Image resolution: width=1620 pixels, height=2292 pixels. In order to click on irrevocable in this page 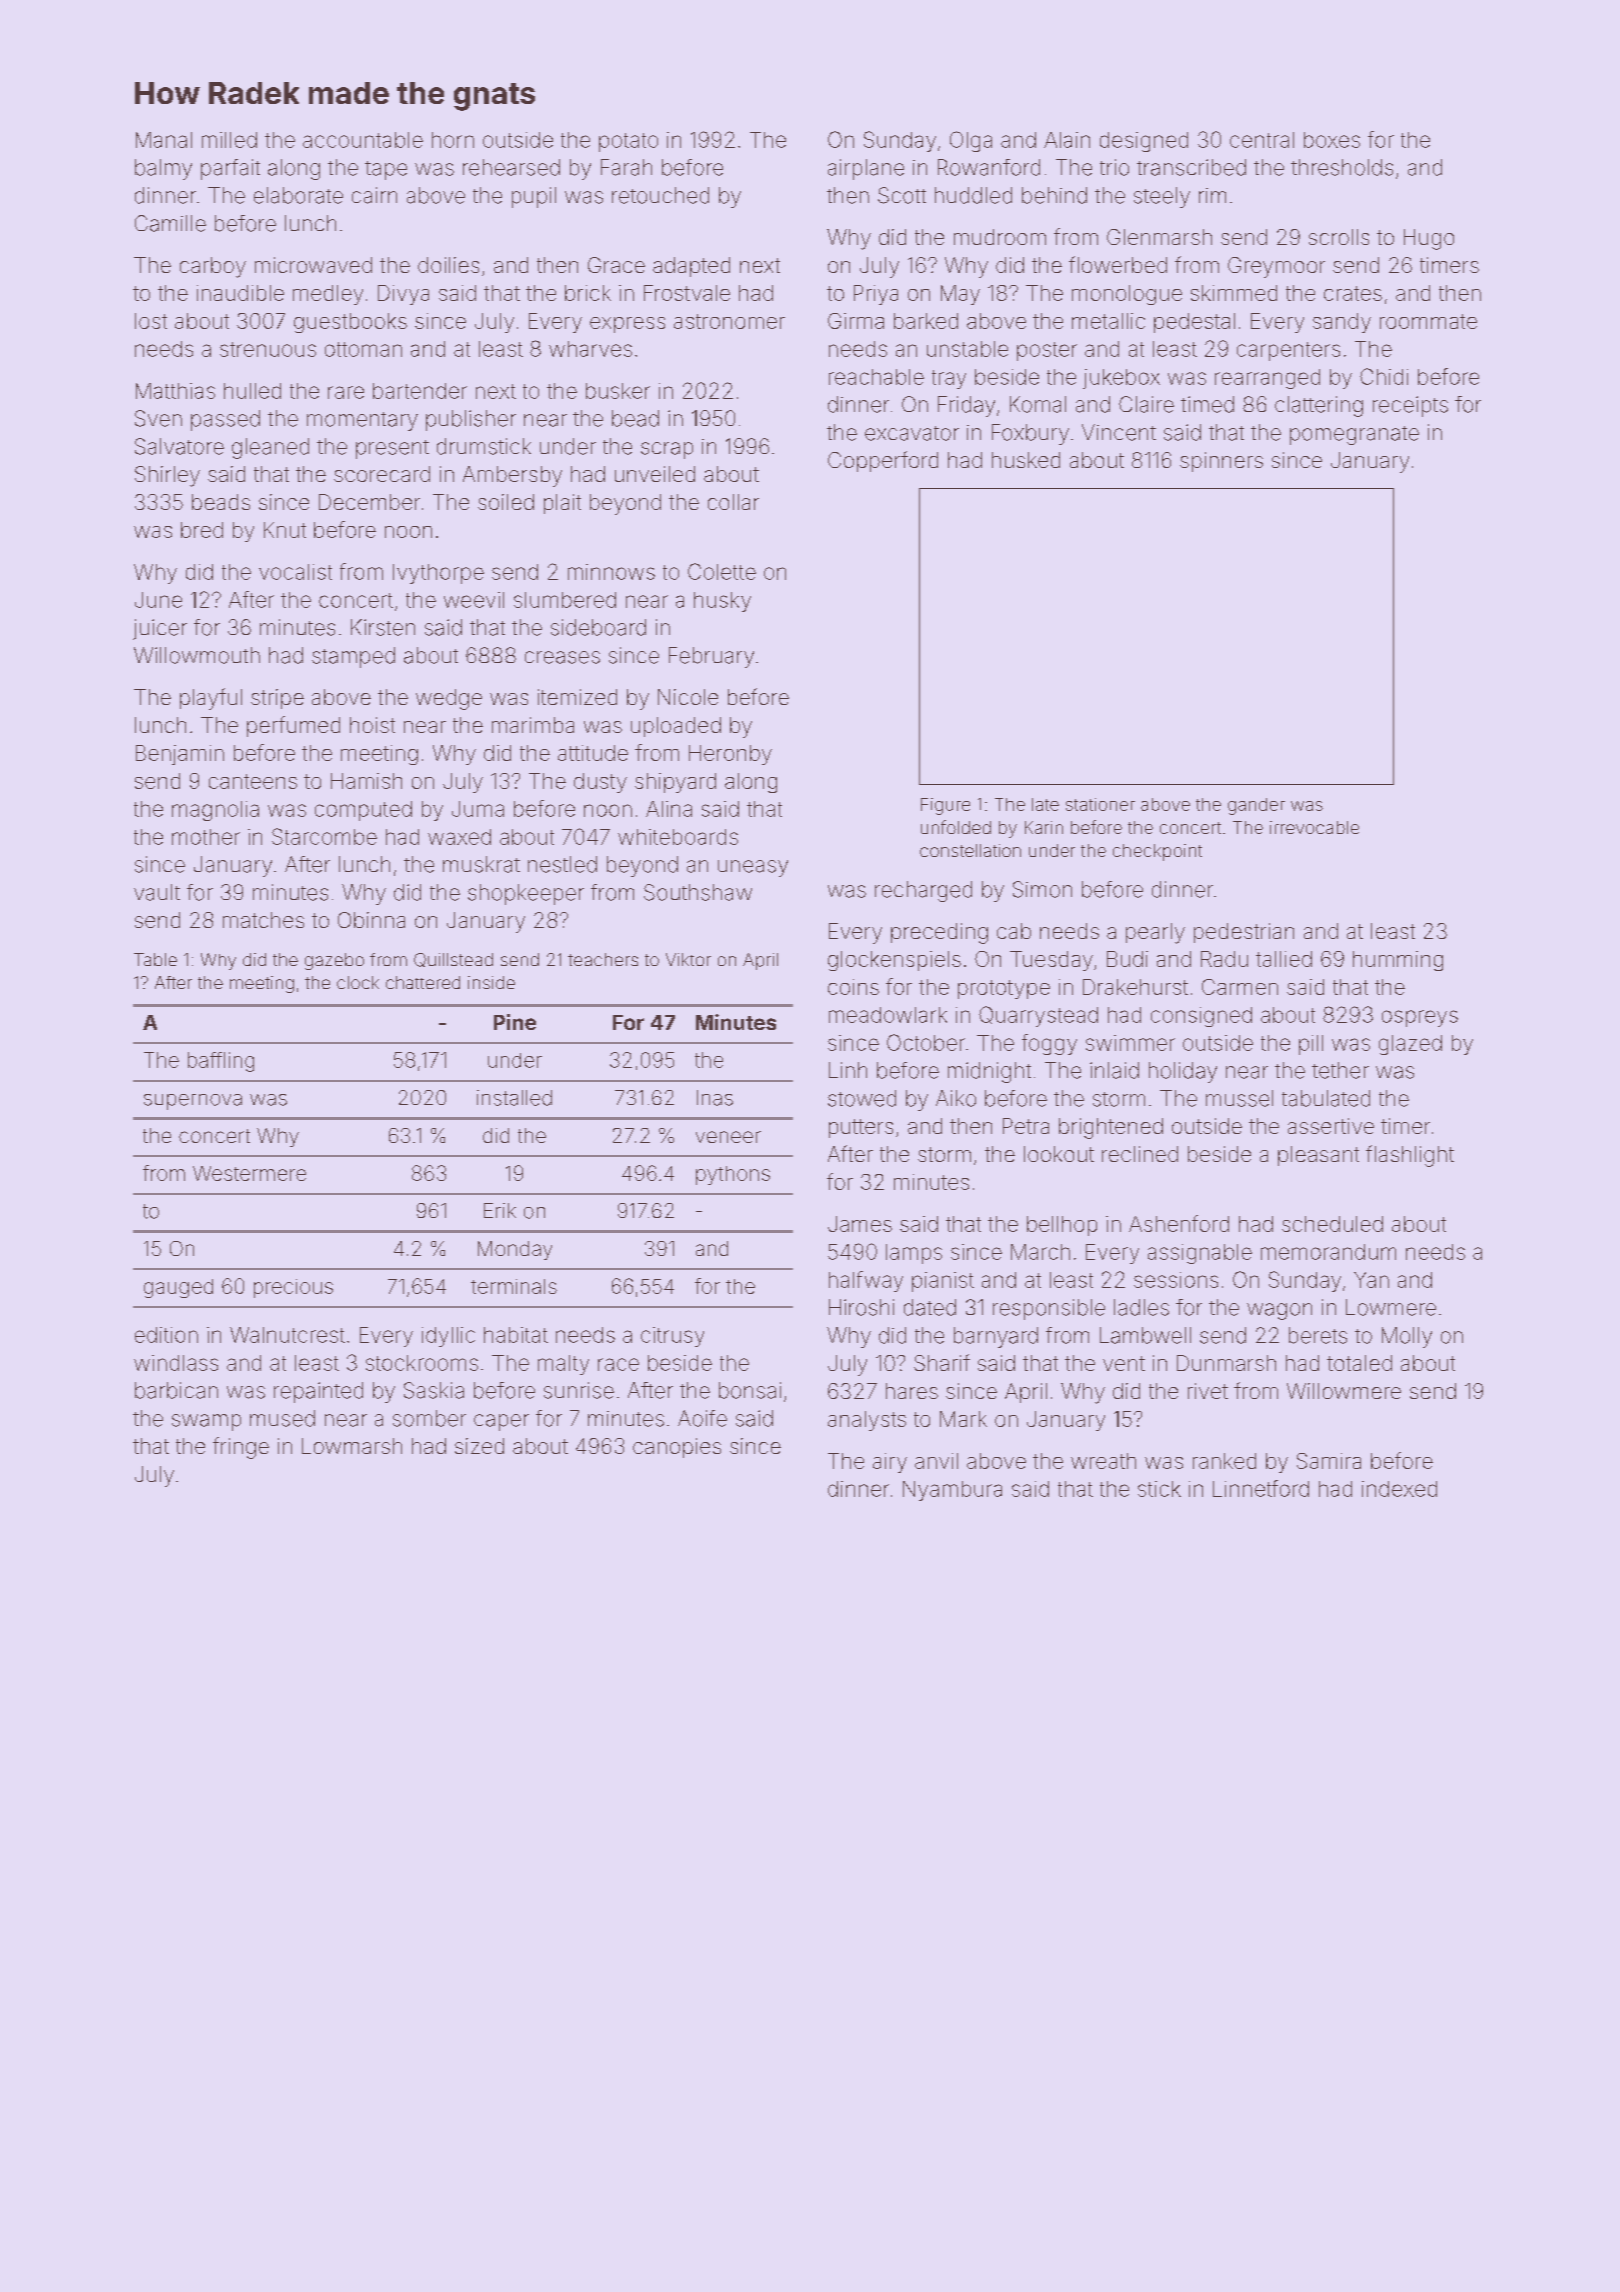, I will do `click(1314, 827)`.
